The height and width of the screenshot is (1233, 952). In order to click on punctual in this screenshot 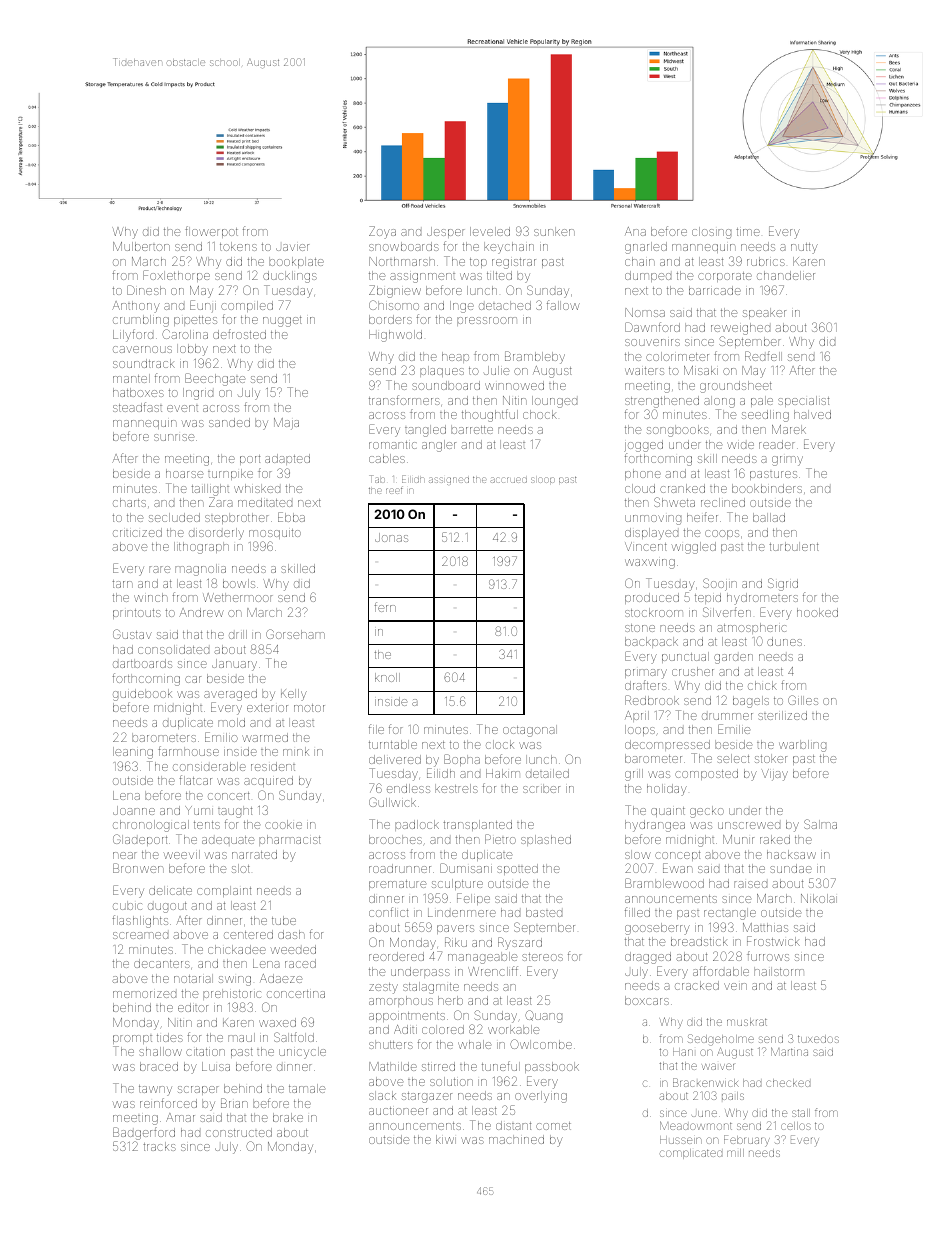, I will do `click(685, 657)`.
